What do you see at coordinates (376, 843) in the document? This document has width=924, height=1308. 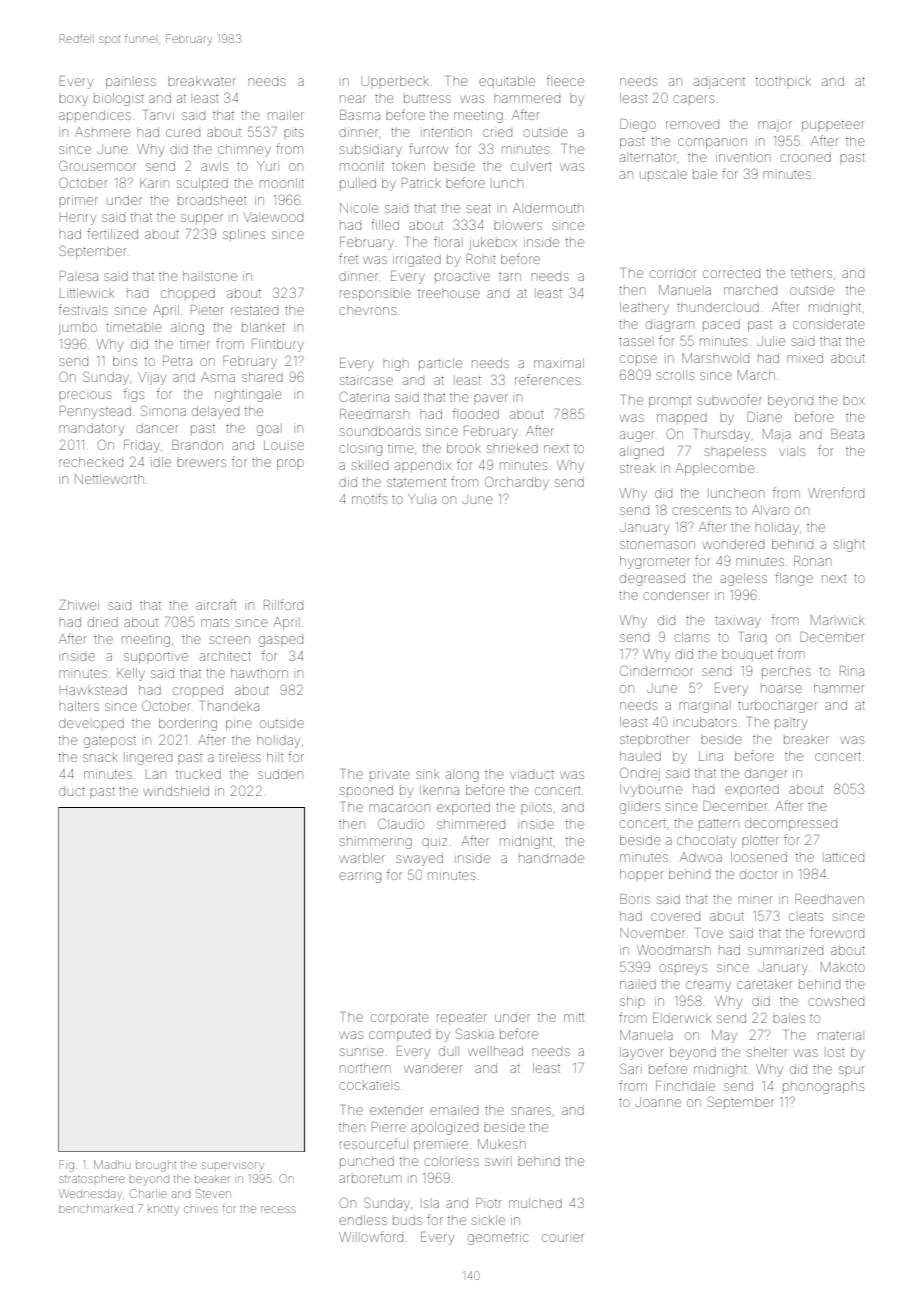 I see `shimmering` at bounding box center [376, 843].
